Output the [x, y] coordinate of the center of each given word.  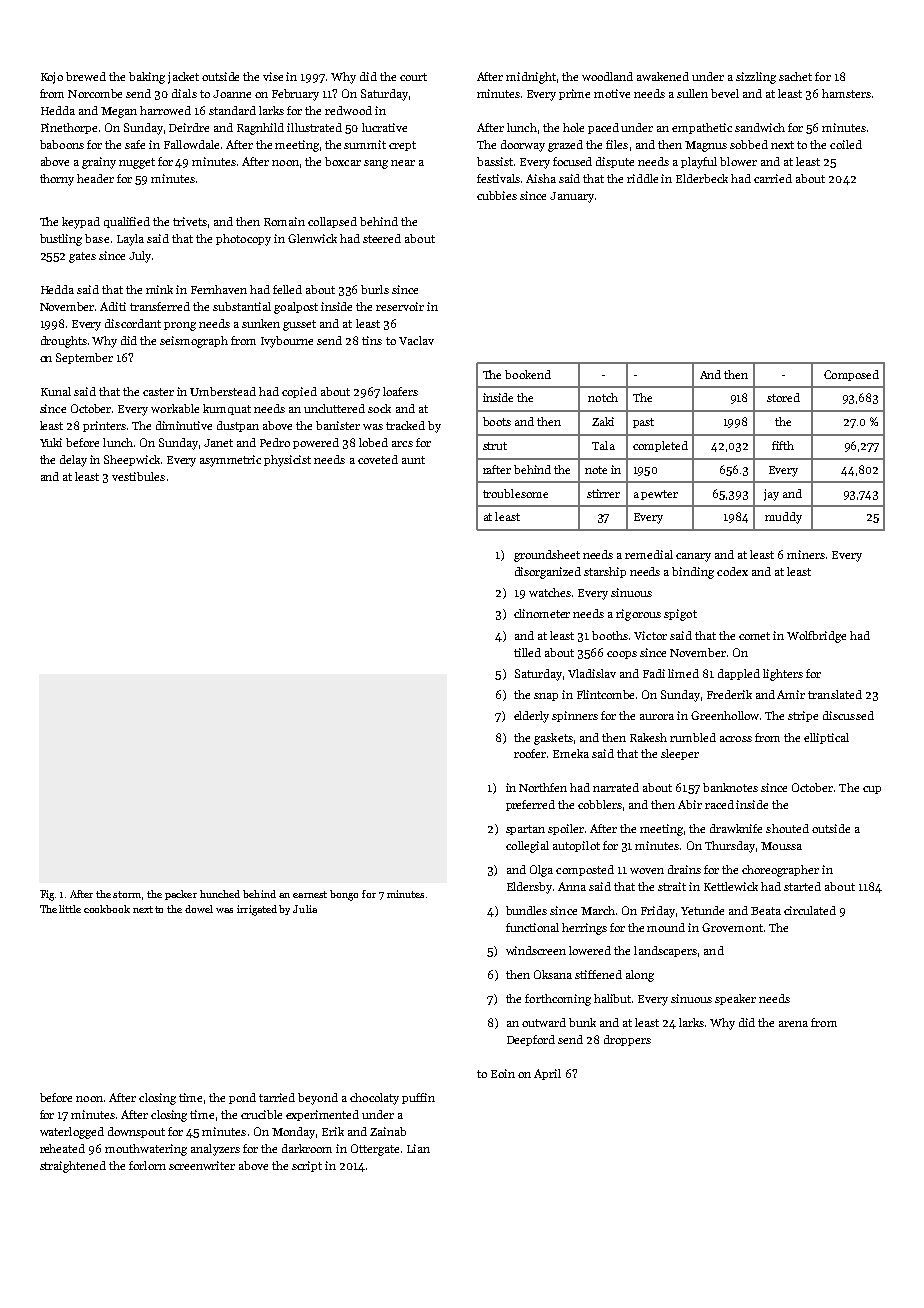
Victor [650, 635]
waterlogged [72, 1133]
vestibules [138, 476]
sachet [795, 76]
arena [793, 1024]
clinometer [542, 613]
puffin [418, 1098]
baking [147, 78]
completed [660, 446]
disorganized [548, 573]
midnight [531, 78]
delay [73, 461]
